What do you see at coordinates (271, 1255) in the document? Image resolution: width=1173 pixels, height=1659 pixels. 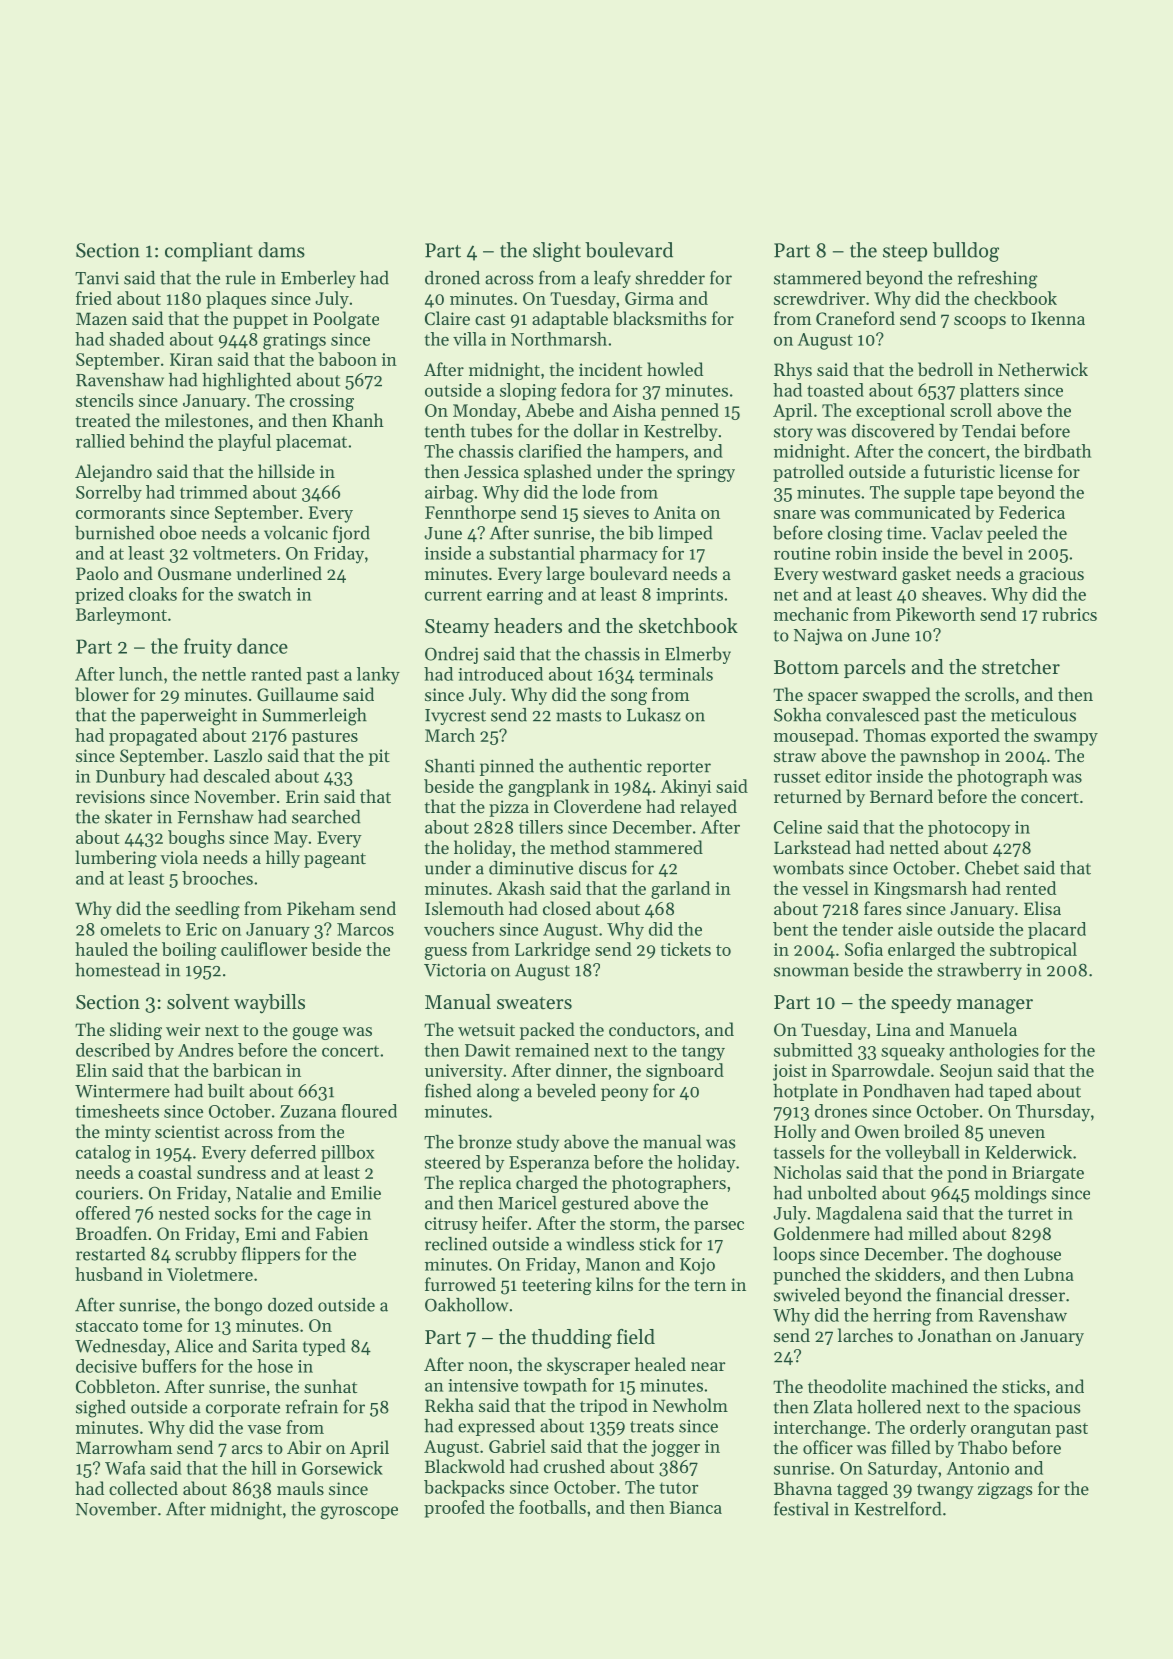 I see `flippers` at bounding box center [271, 1255].
